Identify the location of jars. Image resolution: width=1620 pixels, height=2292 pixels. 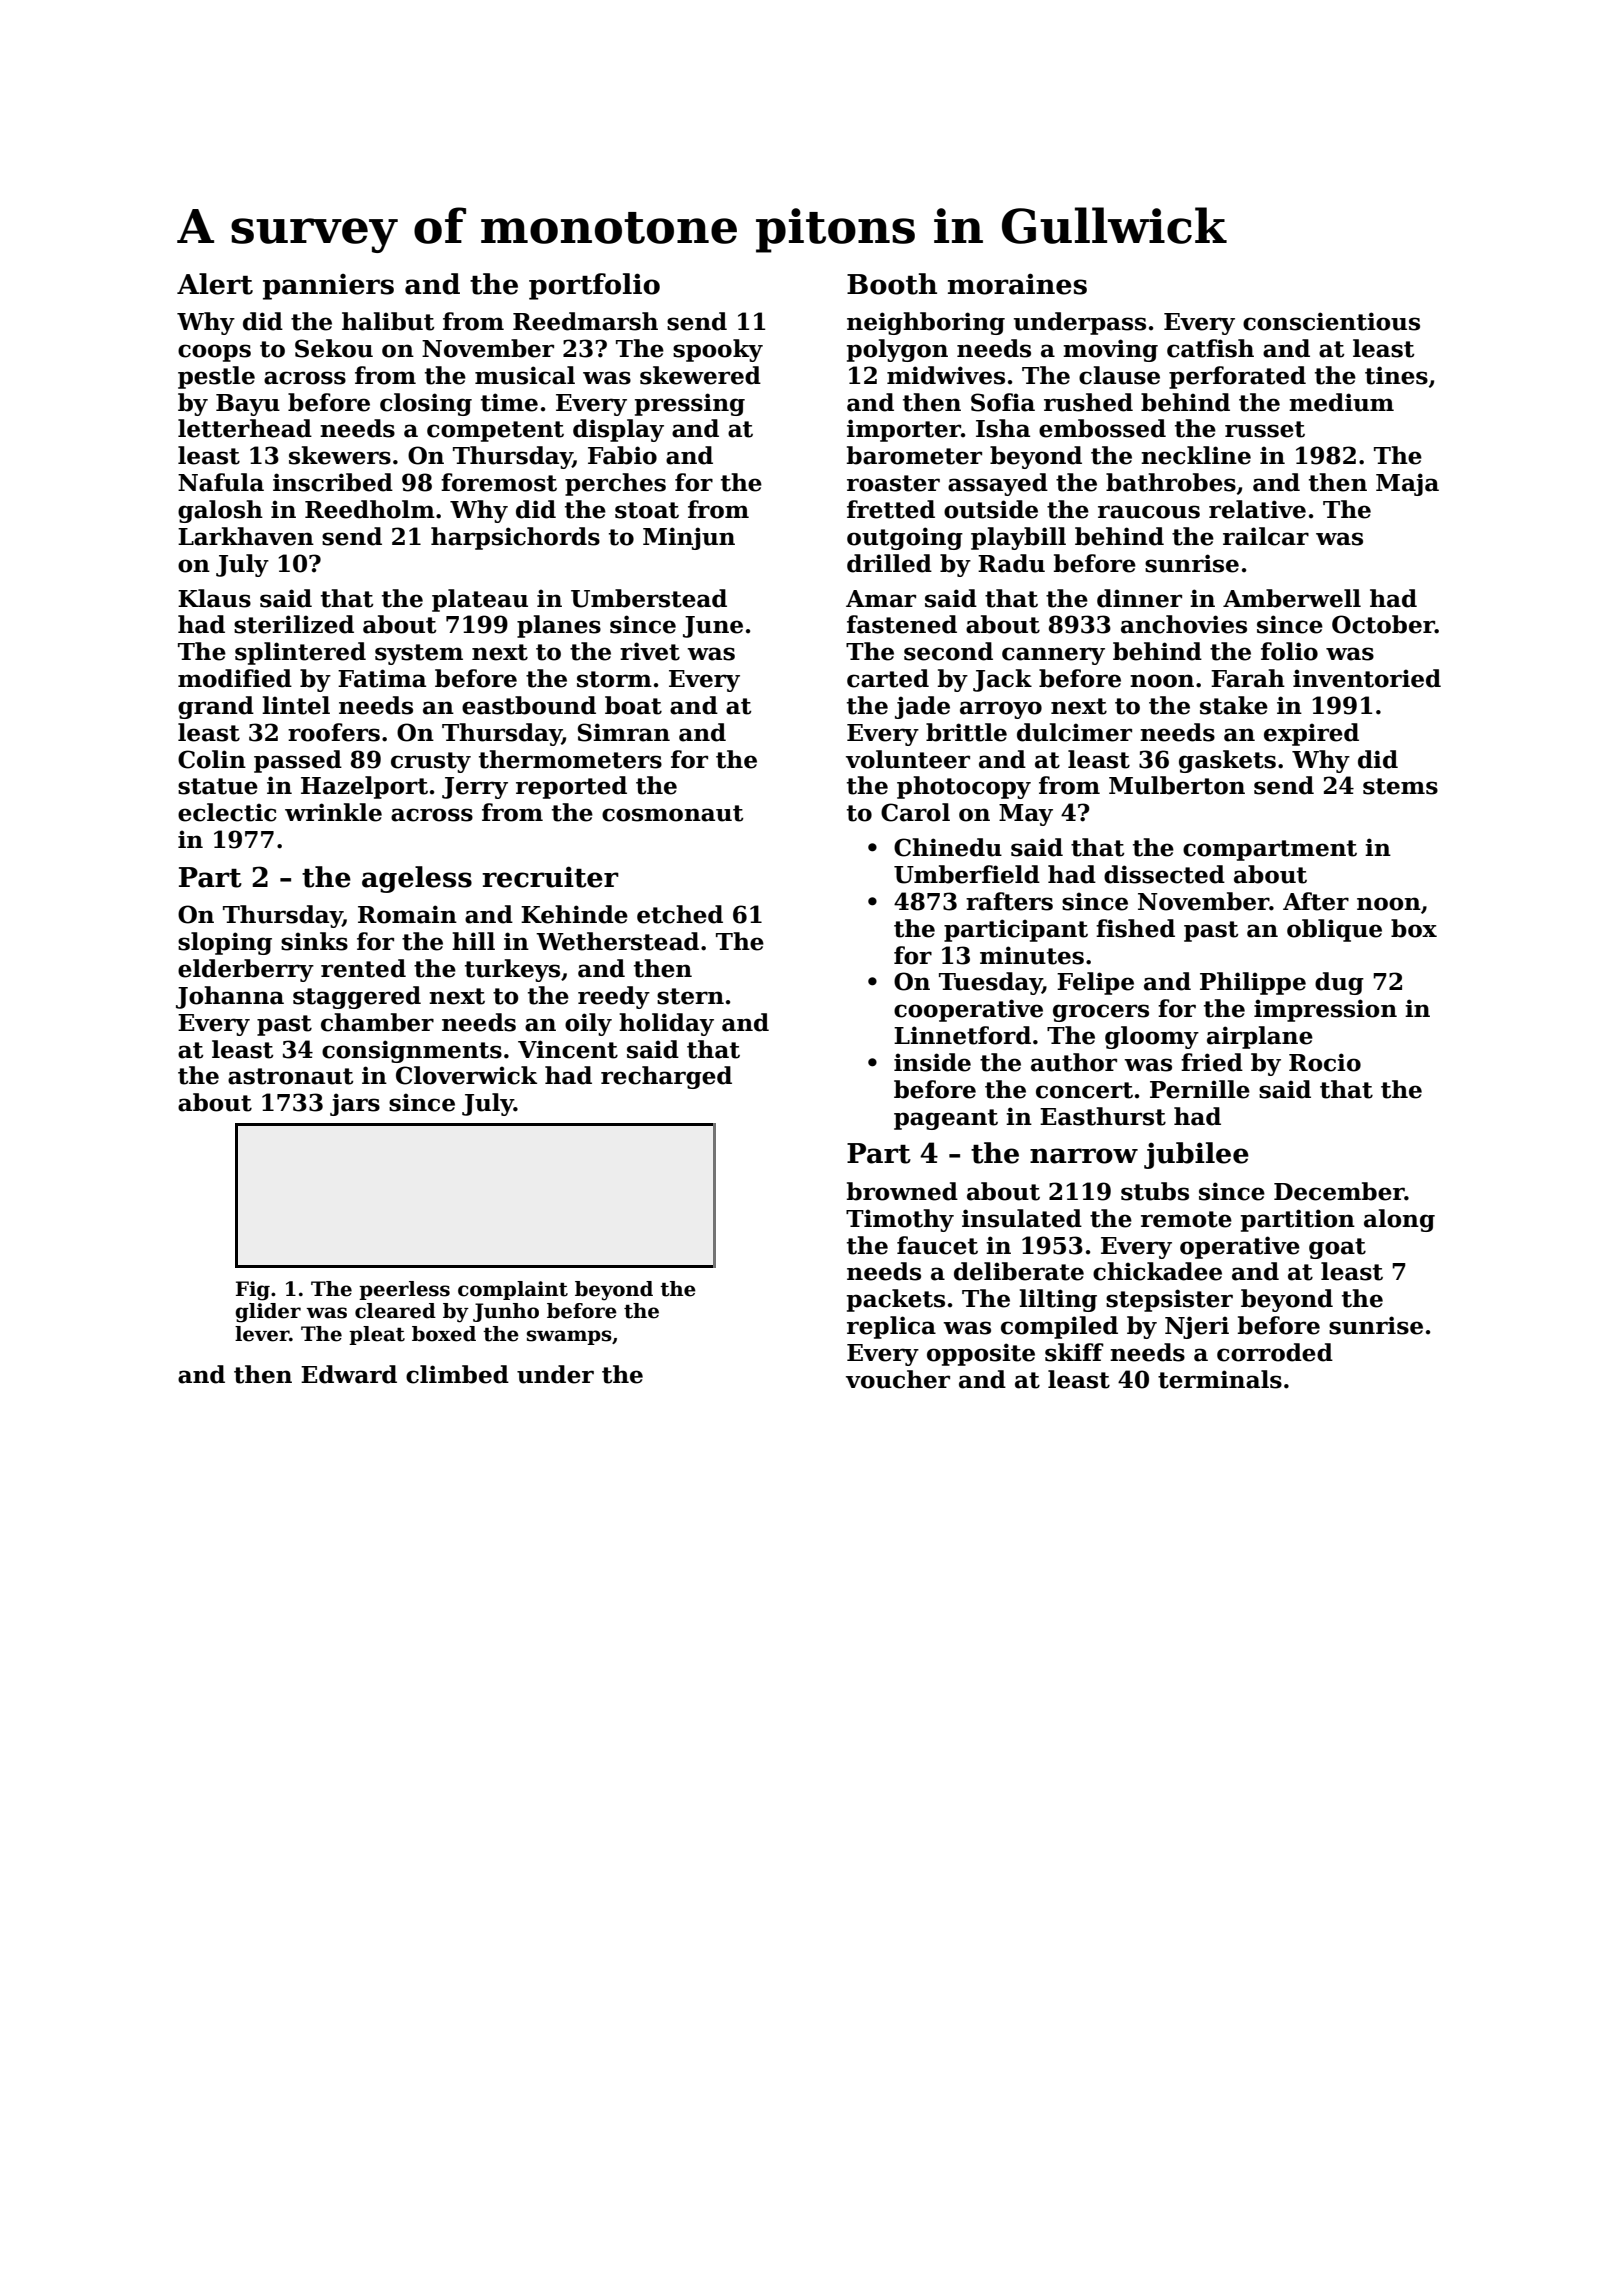
(355, 1104).
